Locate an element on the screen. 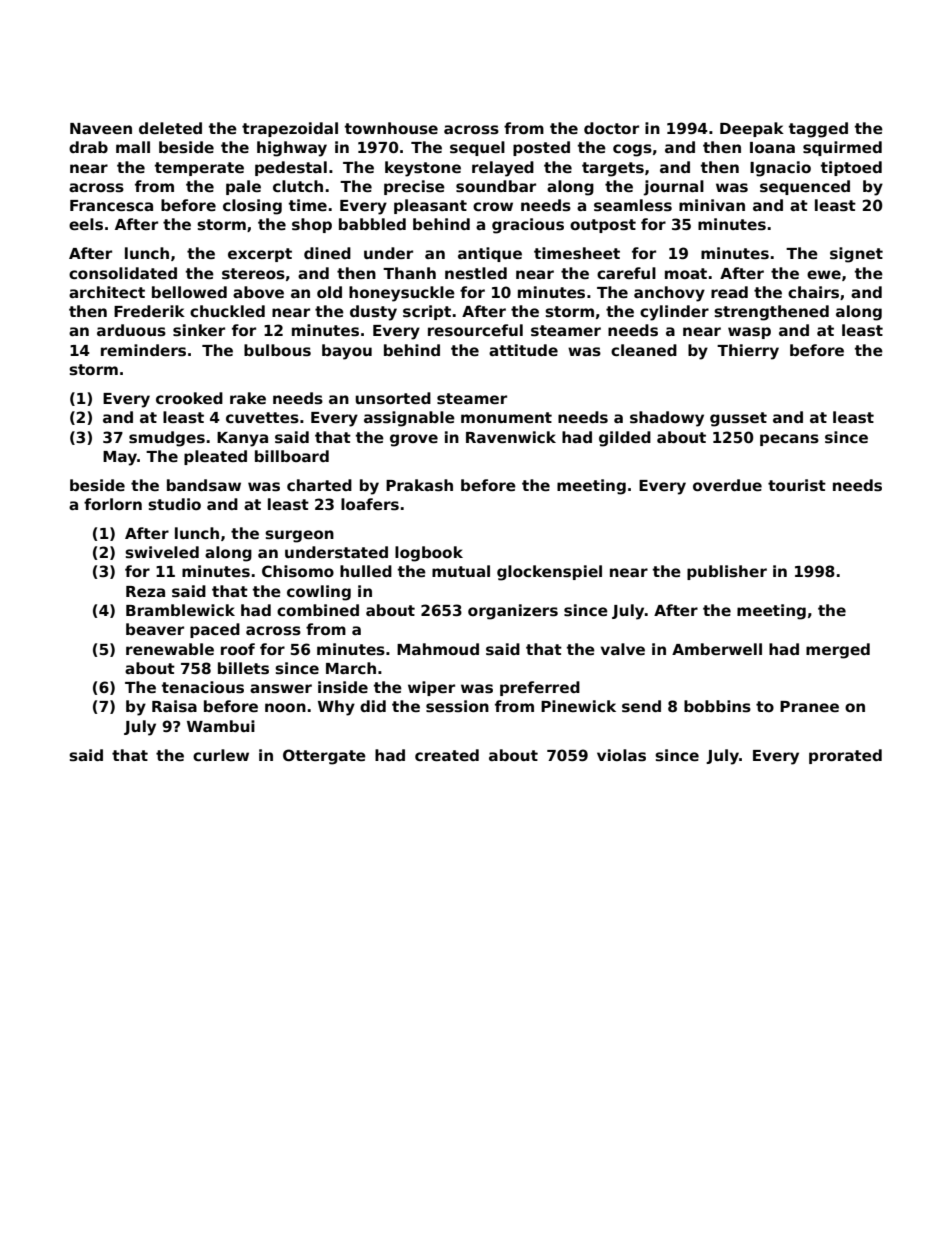  overdue is located at coordinates (727, 485).
